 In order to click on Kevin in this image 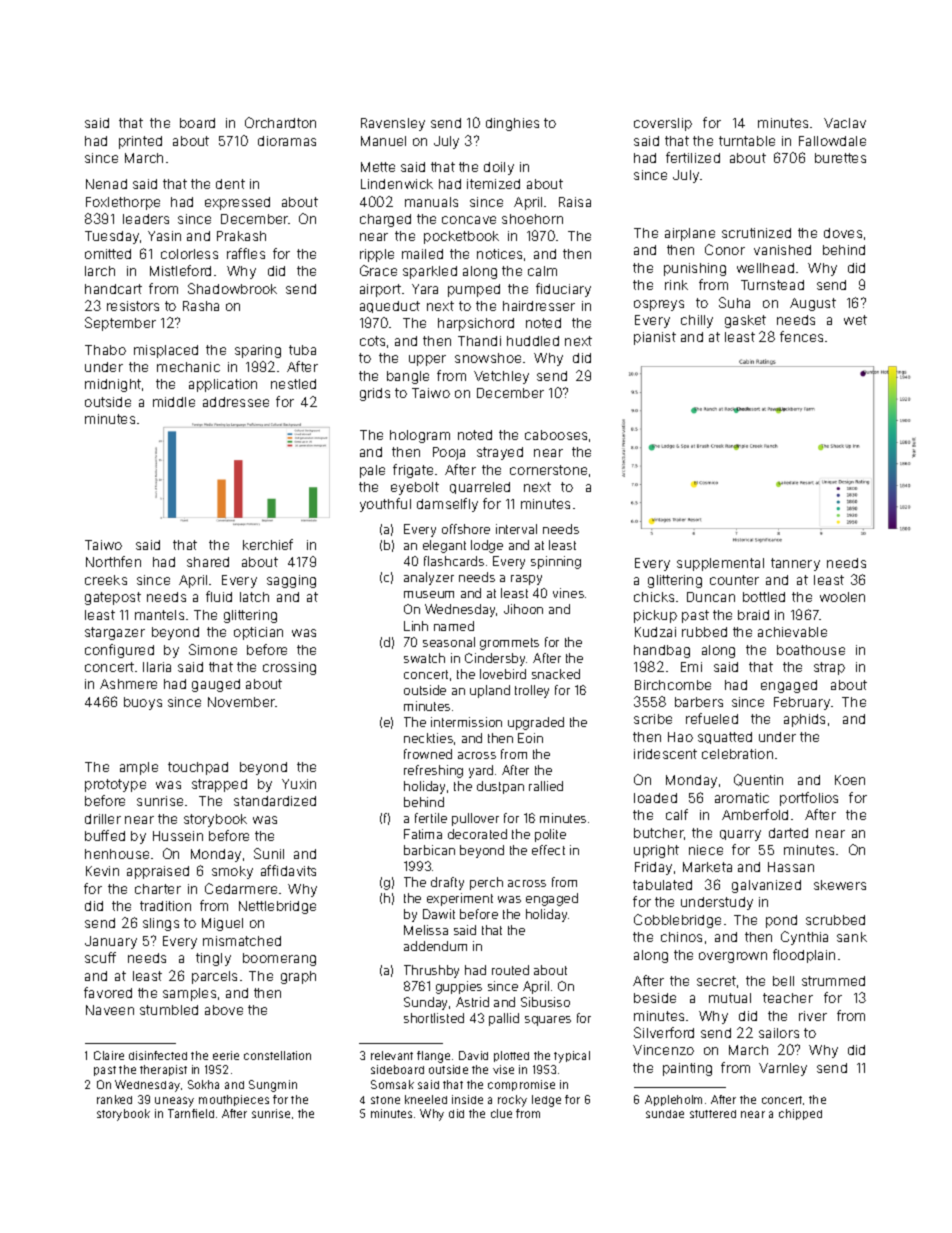, I will do `click(102, 871)`.
